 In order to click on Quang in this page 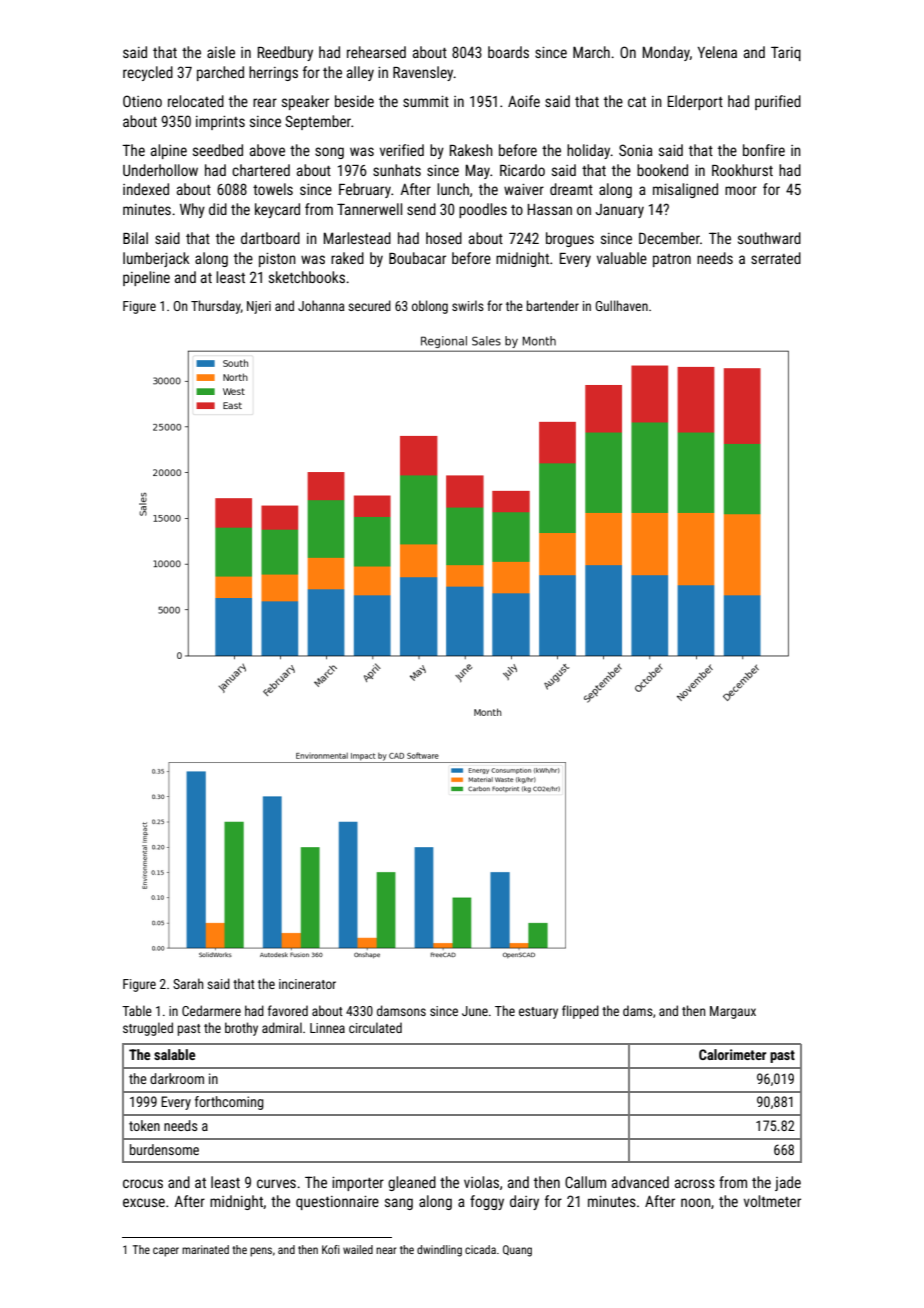, I will do `click(517, 1251)`.
